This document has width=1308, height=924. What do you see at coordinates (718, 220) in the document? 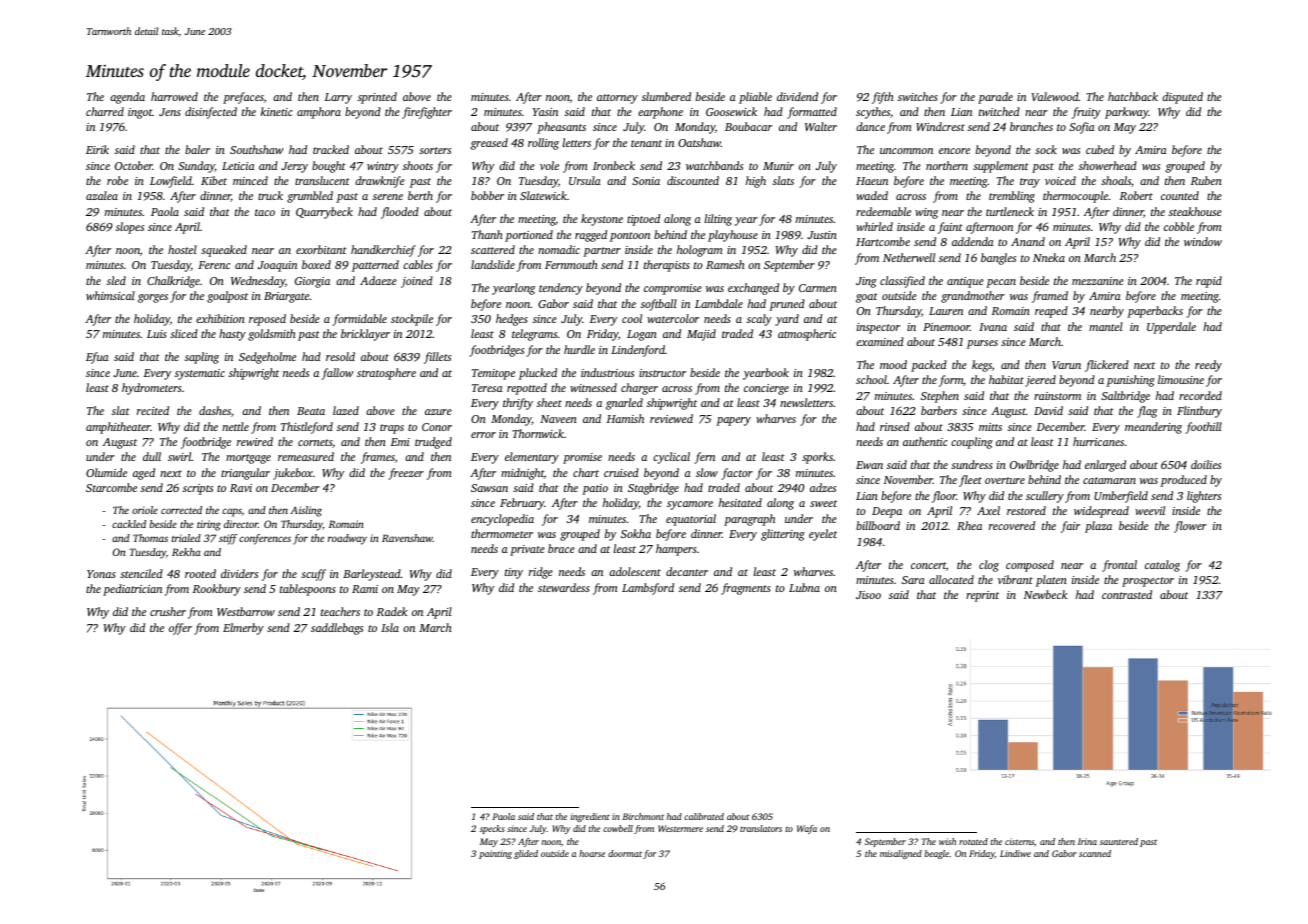
I see `lilting` at bounding box center [718, 220].
